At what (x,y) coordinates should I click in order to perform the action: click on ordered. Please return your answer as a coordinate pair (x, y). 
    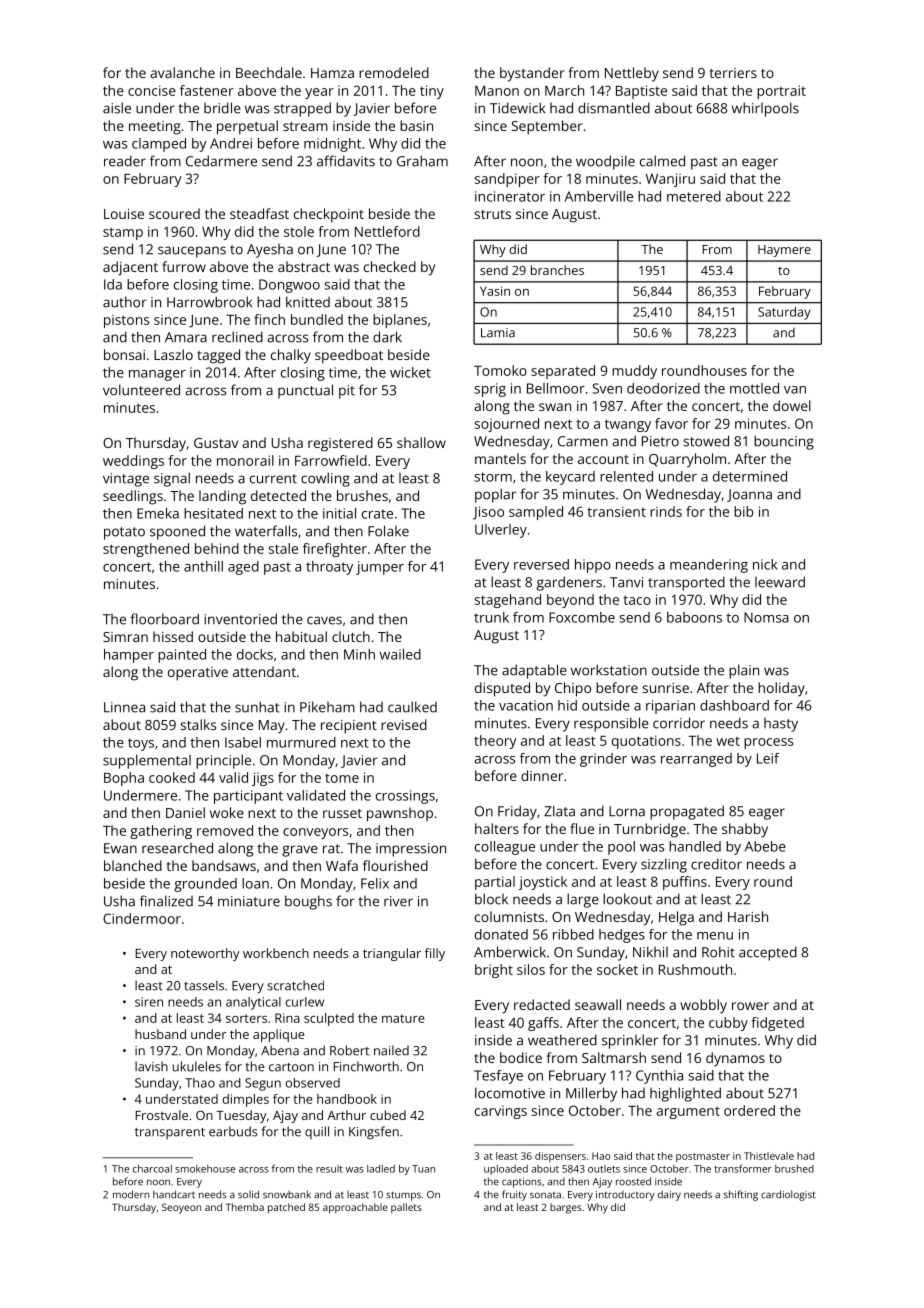
    Looking at the image, I should click on (749, 1110).
